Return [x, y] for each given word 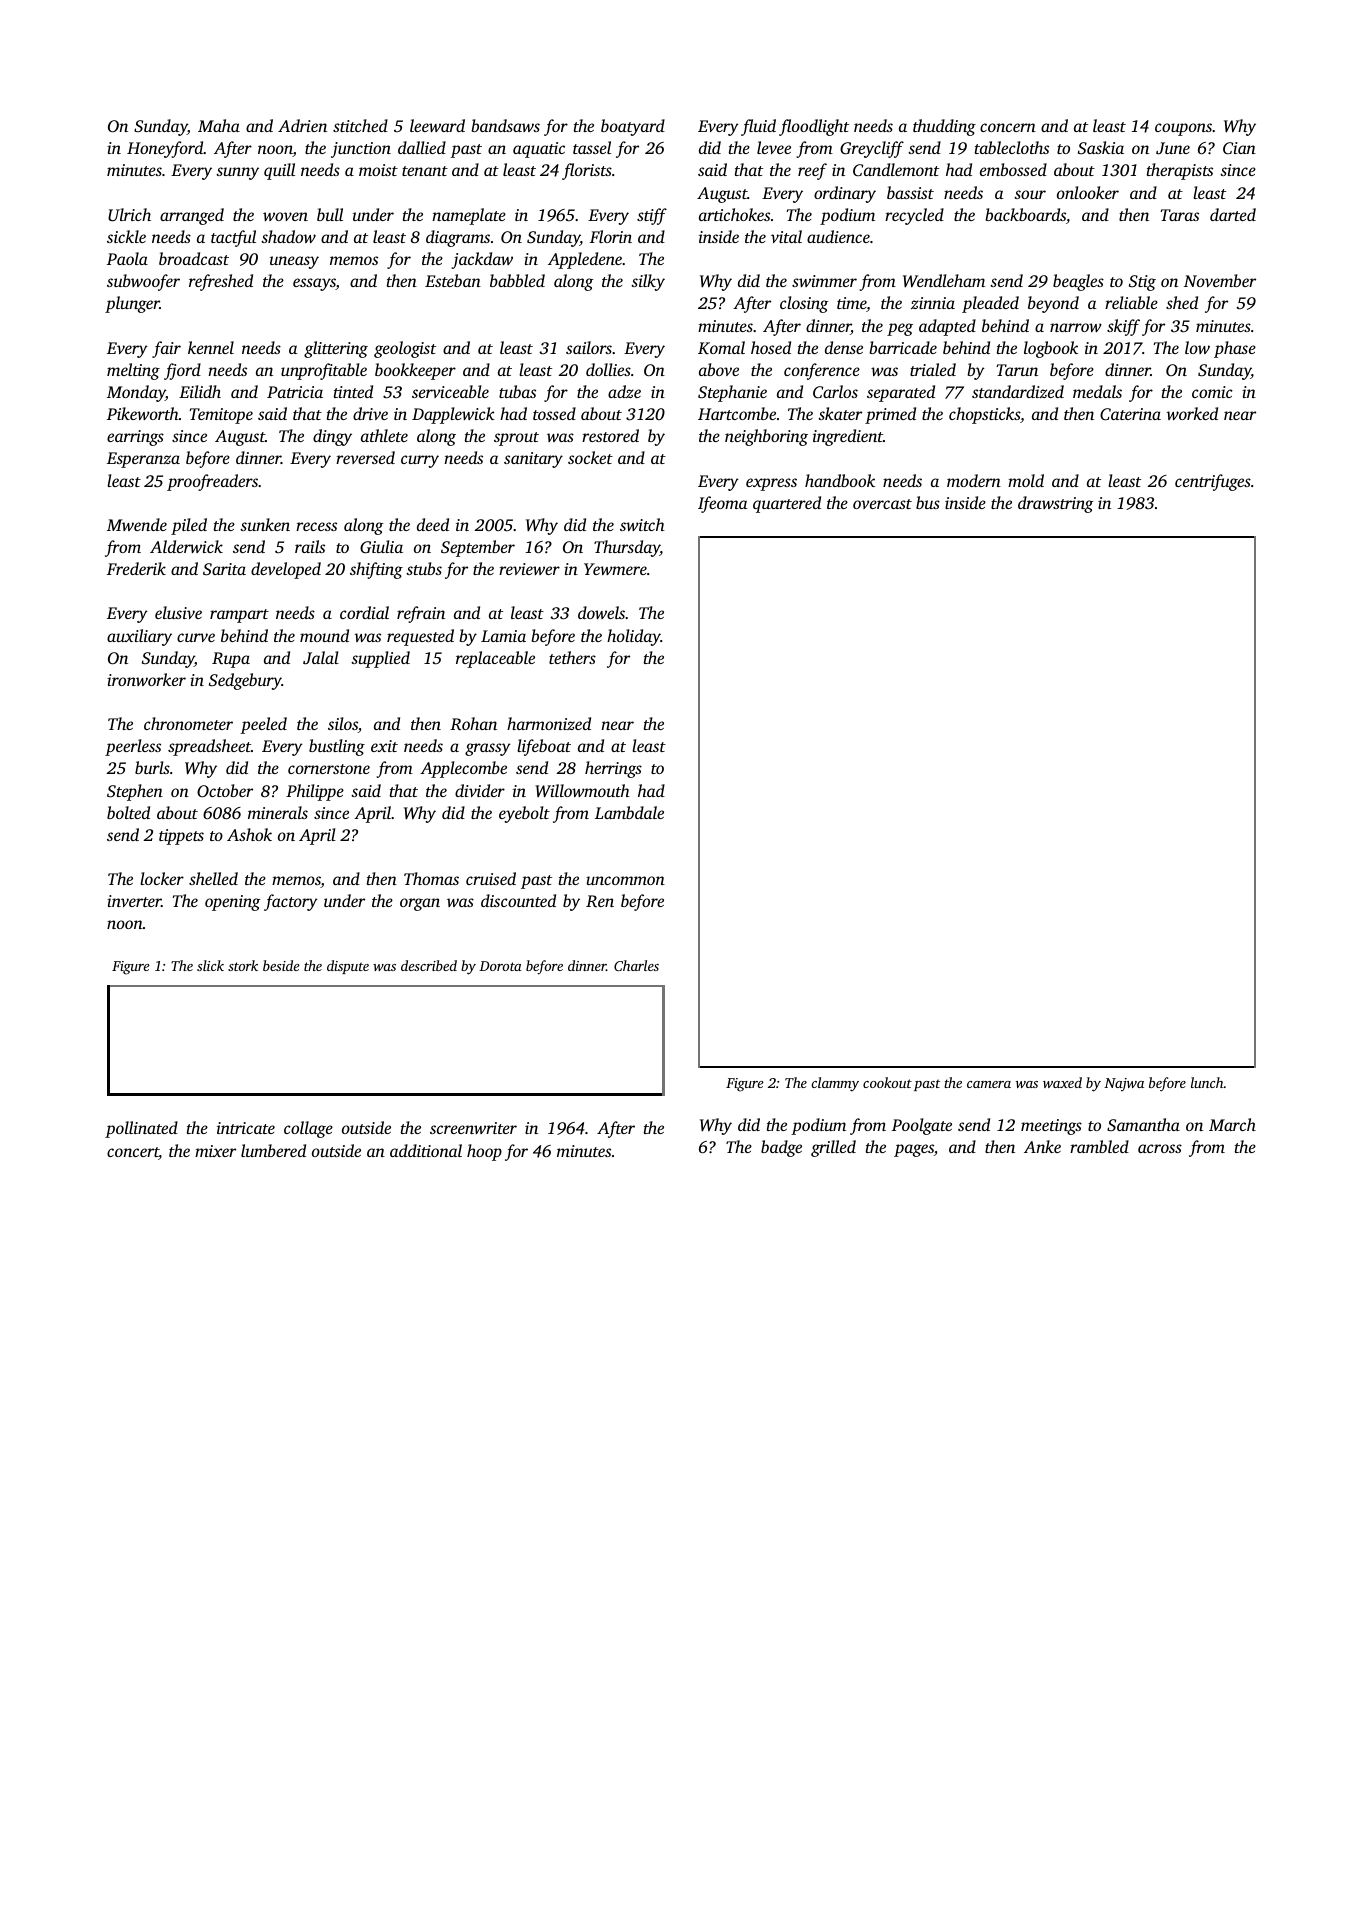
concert [133, 1153]
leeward [437, 125]
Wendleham [944, 281]
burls [152, 767]
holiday [634, 637]
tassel [592, 147]
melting [133, 371]
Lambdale [629, 812]
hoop [484, 1152]
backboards [1025, 214]
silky [648, 282]
